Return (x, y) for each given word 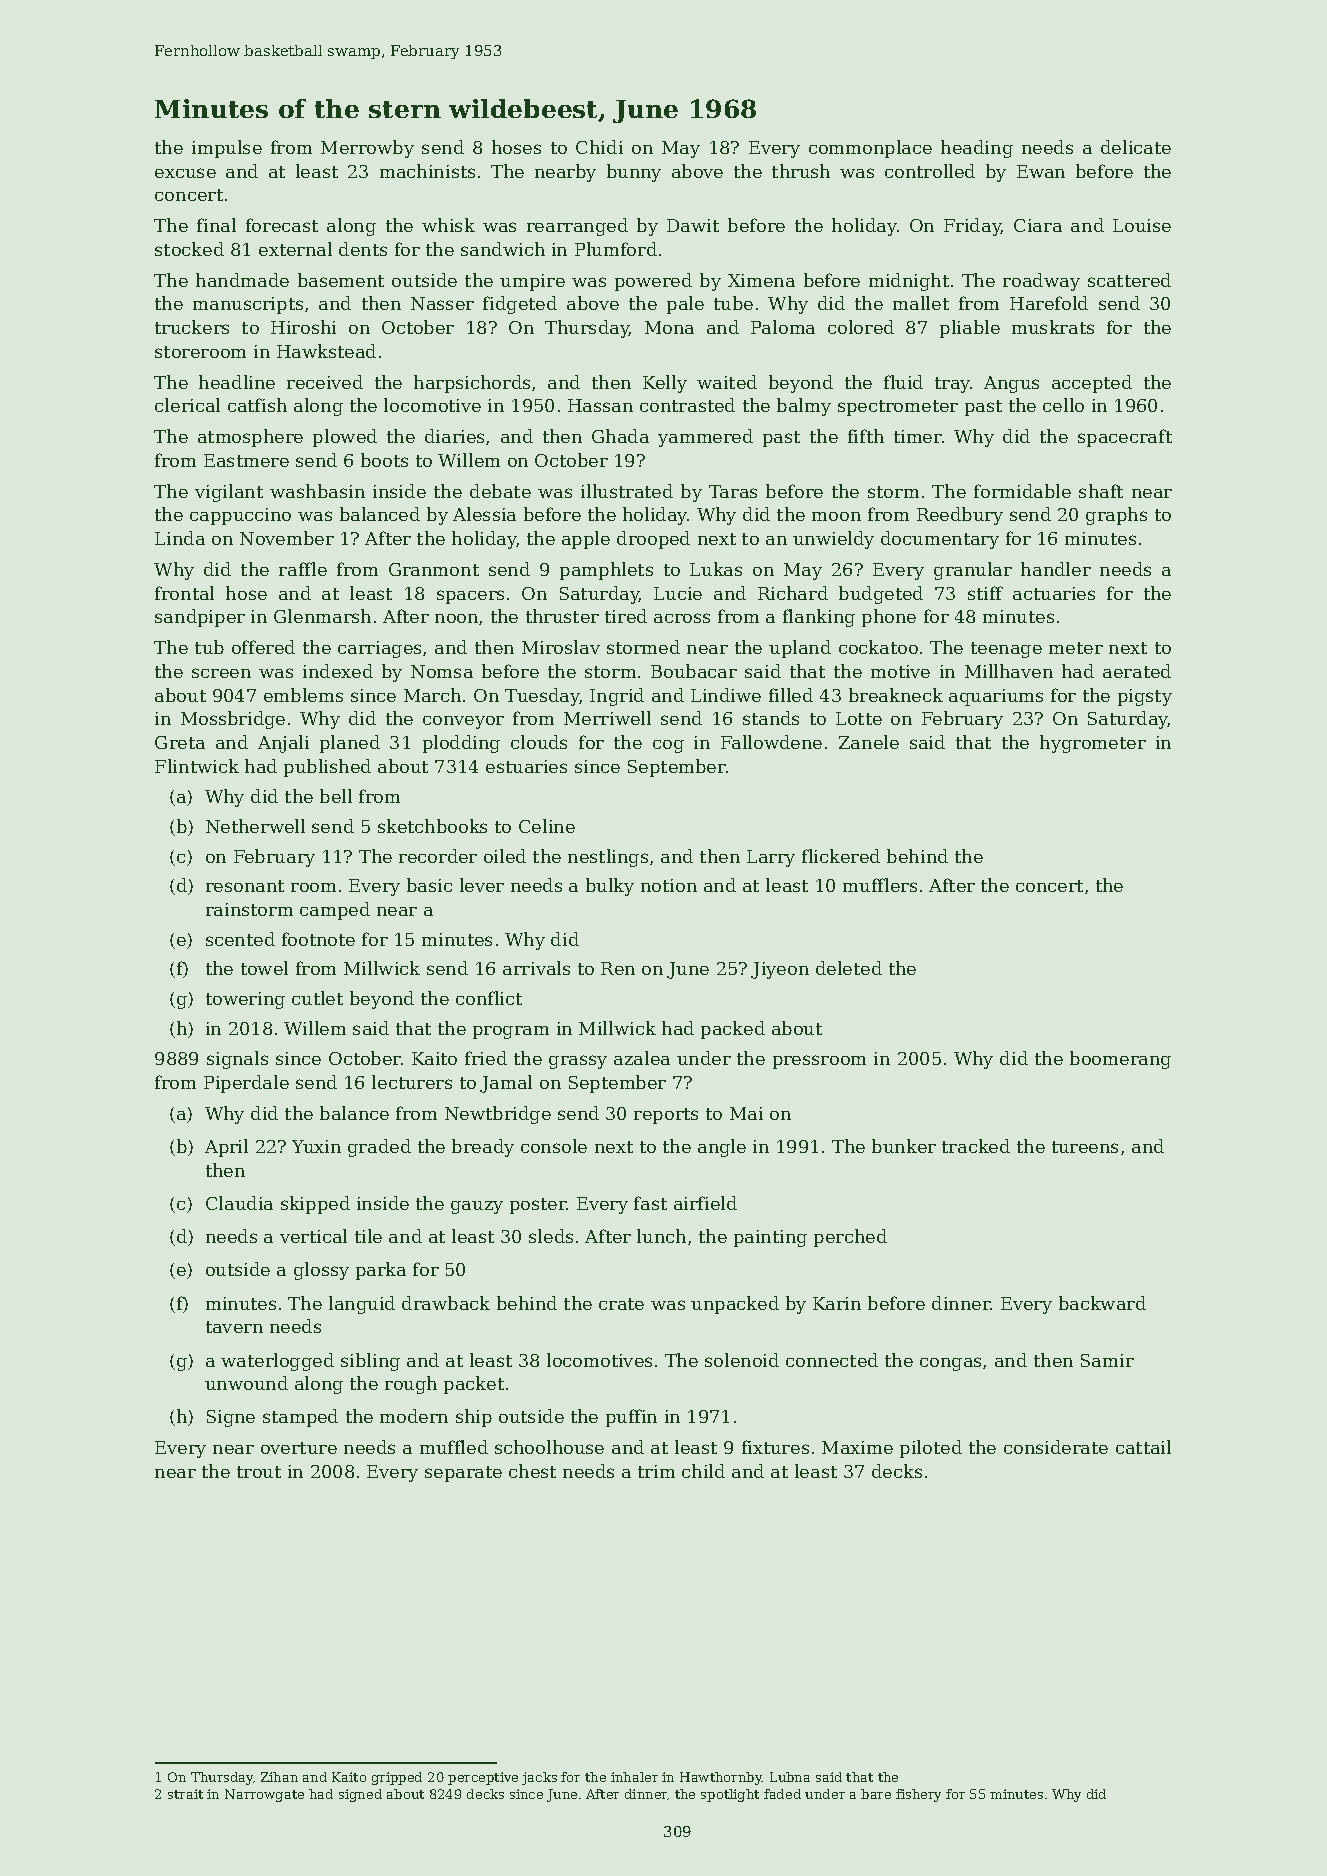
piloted (931, 1449)
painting (770, 1238)
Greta (180, 742)
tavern (234, 1327)
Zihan (279, 1777)
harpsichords (472, 384)
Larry (771, 858)
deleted (849, 968)
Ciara (1038, 225)
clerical (187, 405)
